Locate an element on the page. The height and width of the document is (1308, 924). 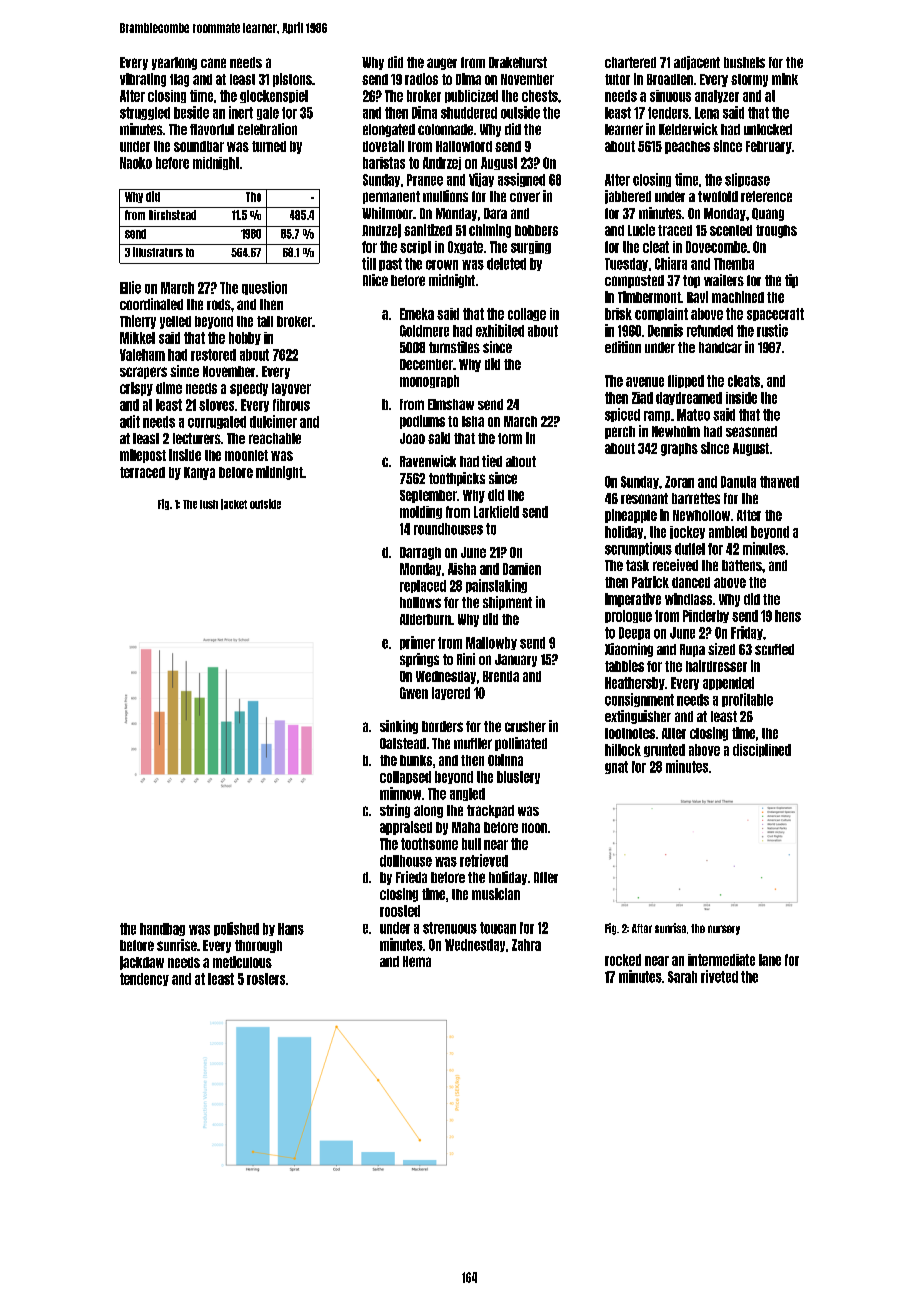
bushels is located at coordinates (744, 62).
